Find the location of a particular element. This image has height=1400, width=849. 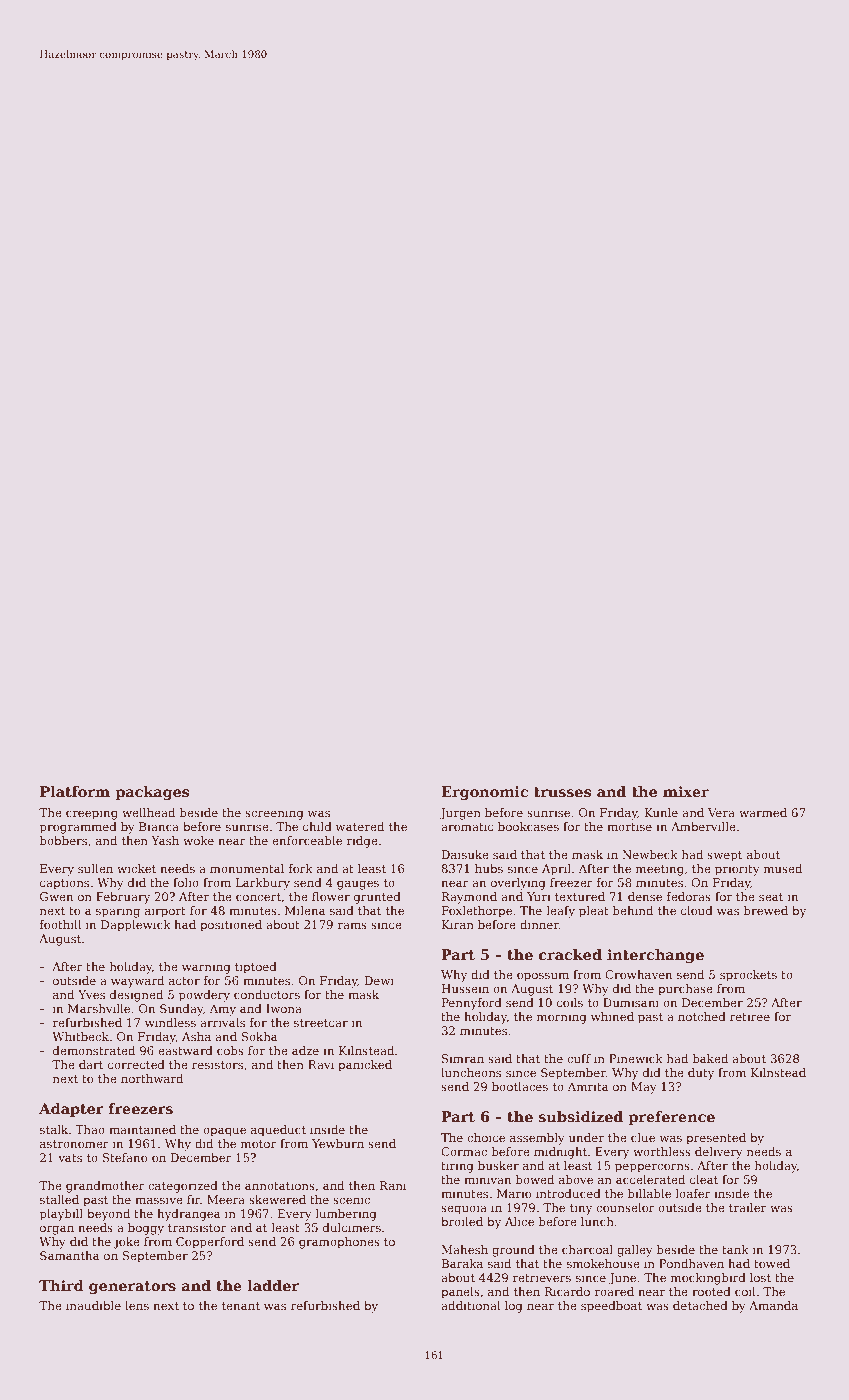

Meera is located at coordinates (226, 1199).
